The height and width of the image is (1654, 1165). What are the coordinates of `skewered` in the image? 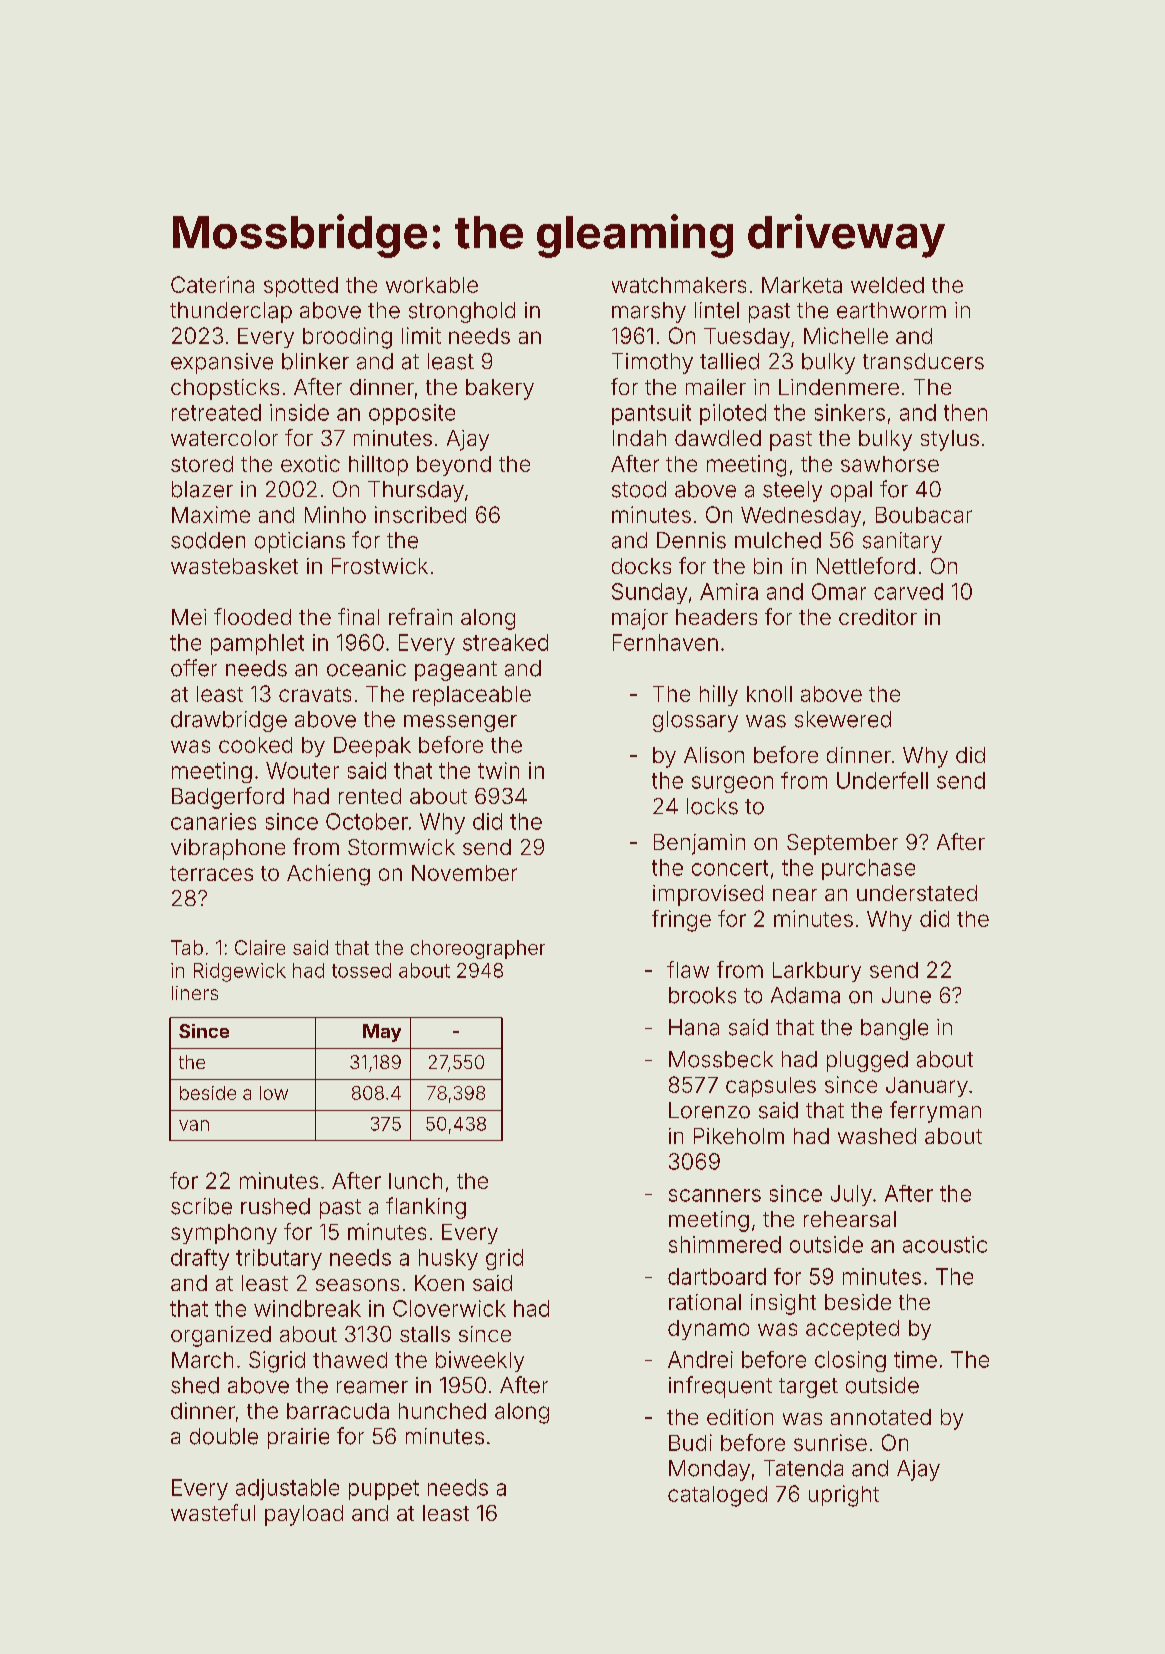 It's located at (843, 719).
